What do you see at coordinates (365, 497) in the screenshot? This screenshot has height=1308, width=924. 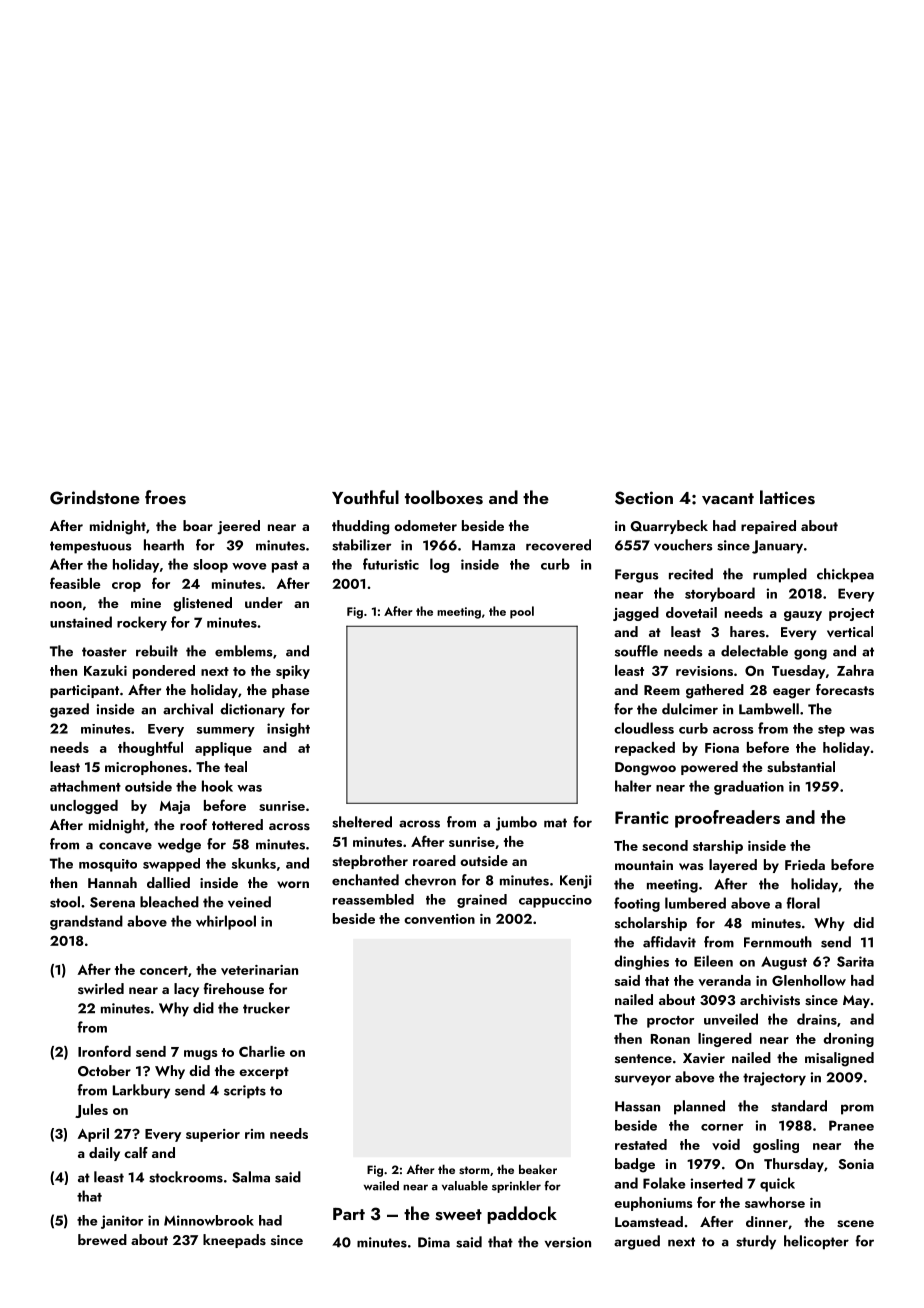 I see `Youthful` at bounding box center [365, 497].
